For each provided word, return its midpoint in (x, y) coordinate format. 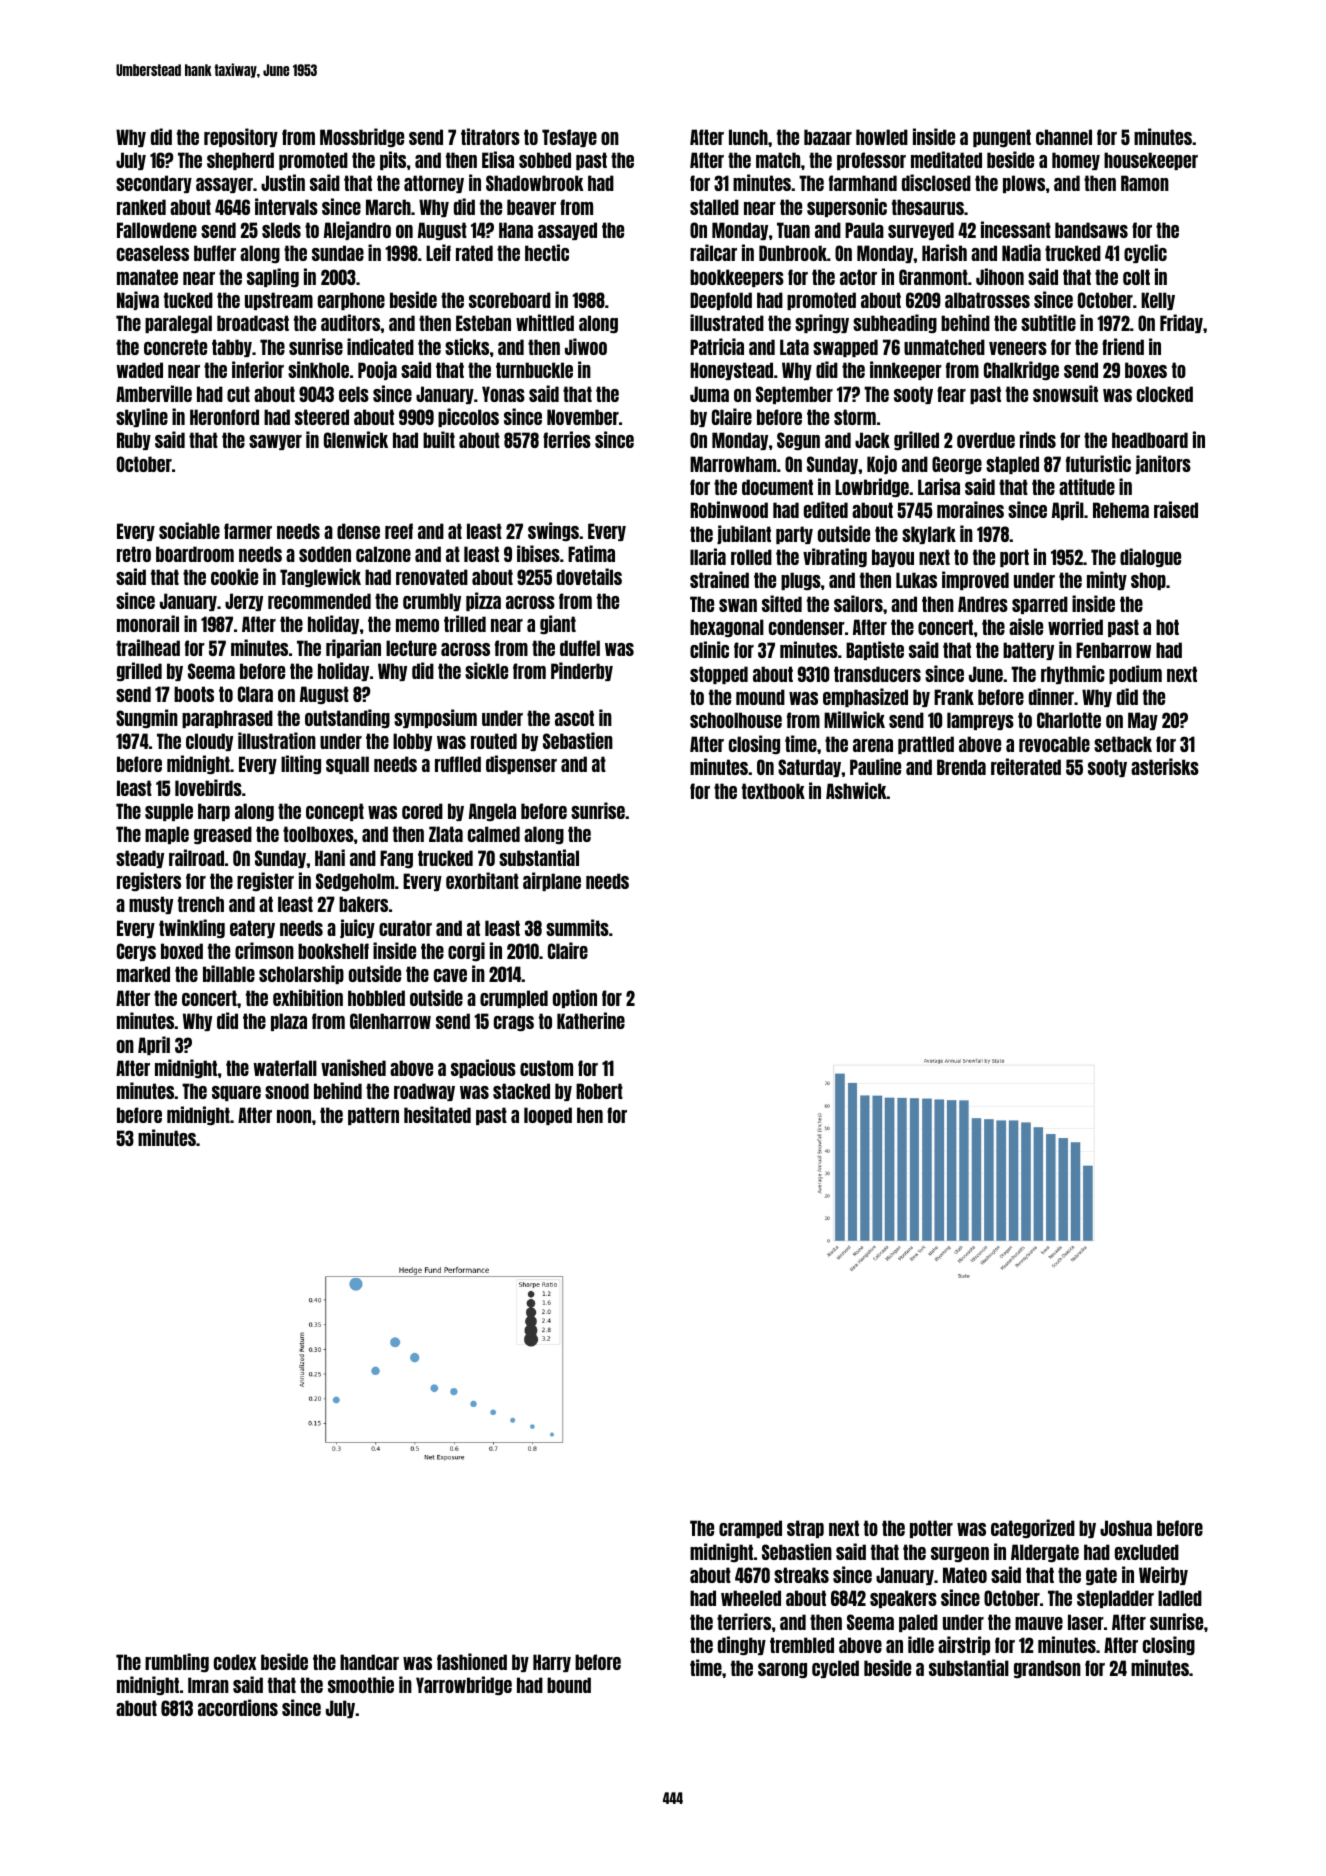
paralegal (178, 324)
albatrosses (987, 300)
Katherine (591, 1020)
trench (201, 904)
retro (134, 554)
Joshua (1126, 1528)
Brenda (961, 767)
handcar (369, 1662)
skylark (929, 535)
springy (822, 323)
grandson (1047, 1669)
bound (569, 1685)
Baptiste (875, 650)
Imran (208, 1685)
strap (805, 1529)
